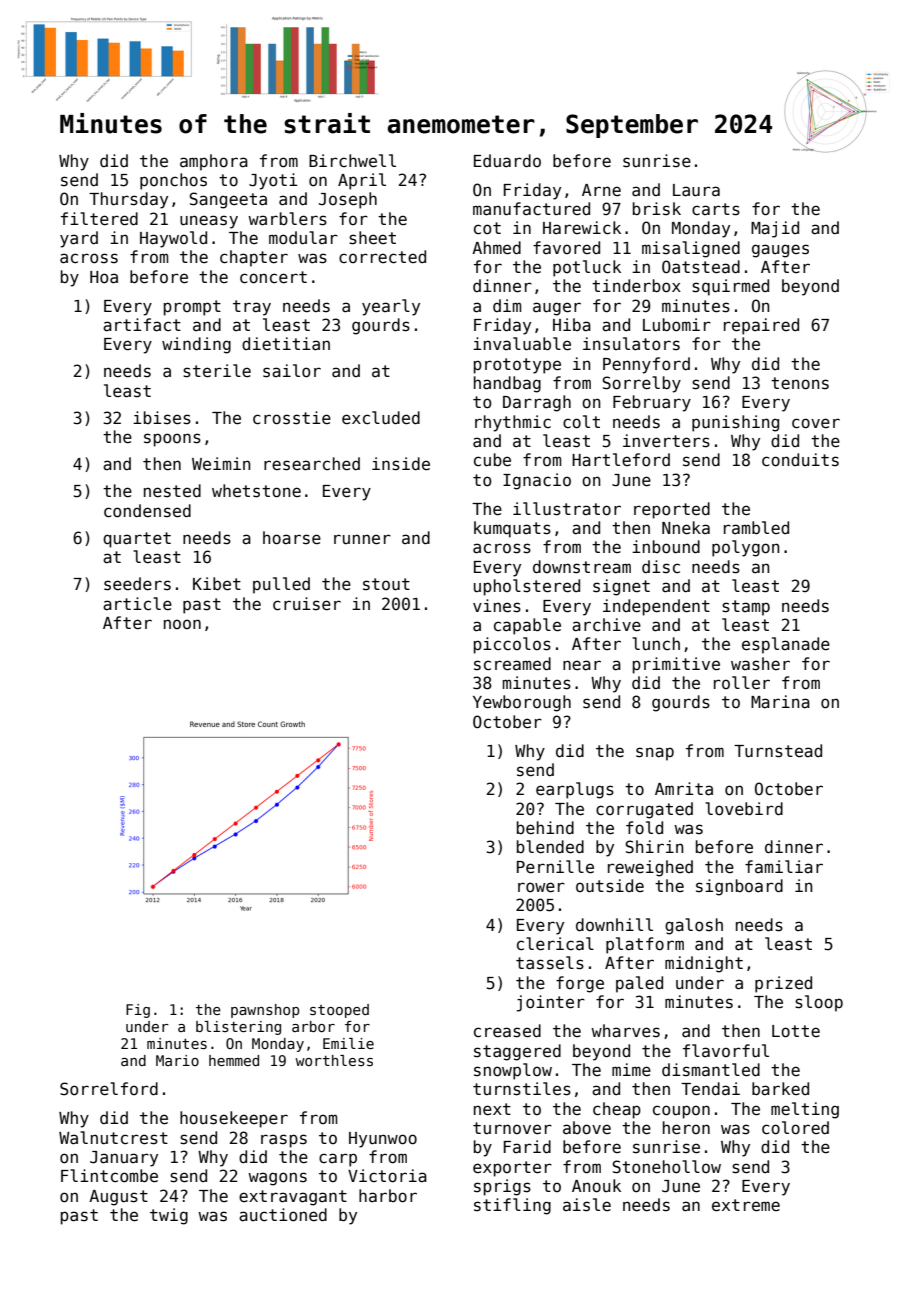 The image size is (908, 1316). I want to click on Hyunwoo, so click(383, 1140).
